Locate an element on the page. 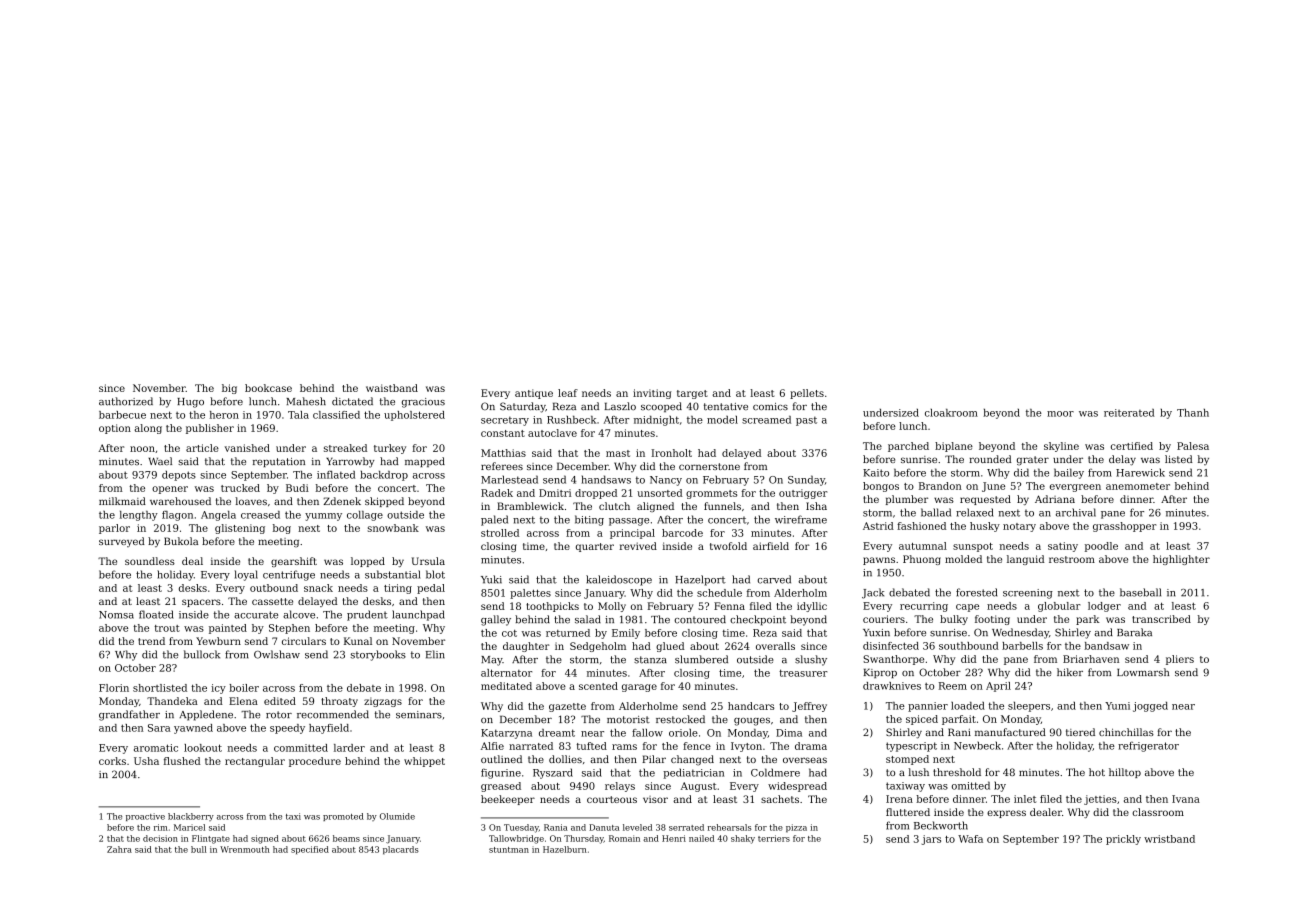 This document has height=924, width=1308. scooped is located at coordinates (661, 407).
